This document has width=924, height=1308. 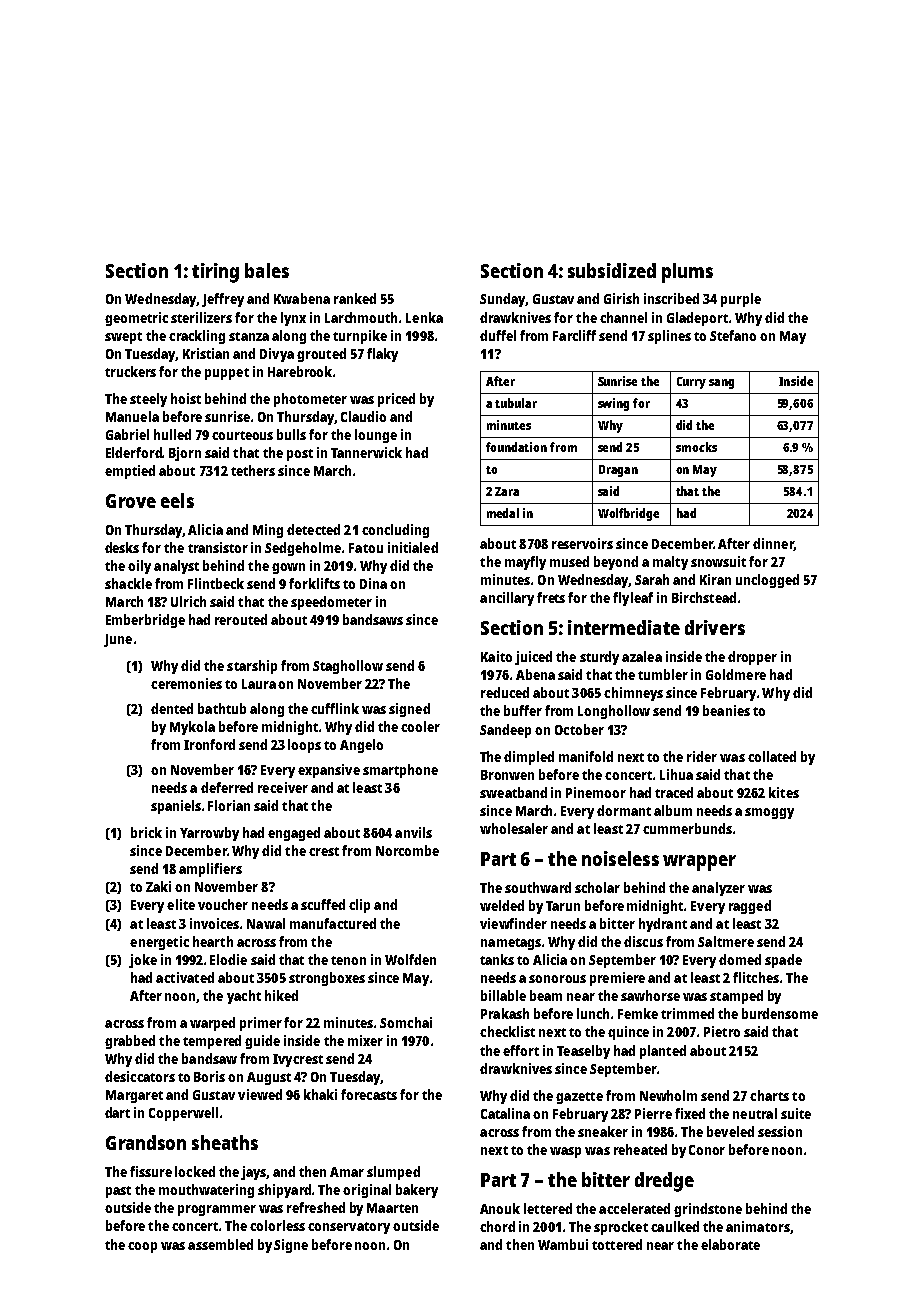 I want to click on swing, so click(x=613, y=404).
